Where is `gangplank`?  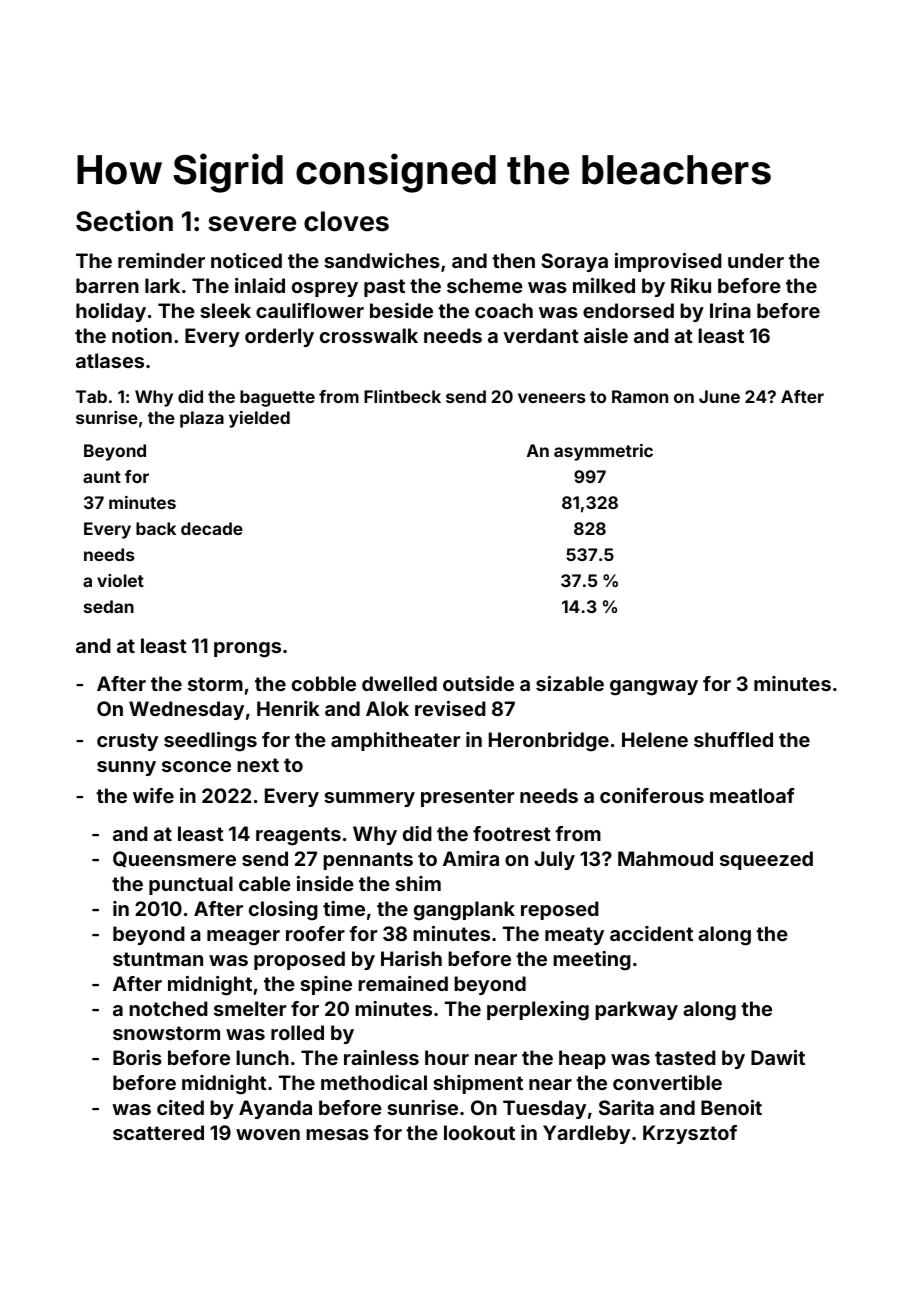 gangplank is located at coordinates (464, 911).
